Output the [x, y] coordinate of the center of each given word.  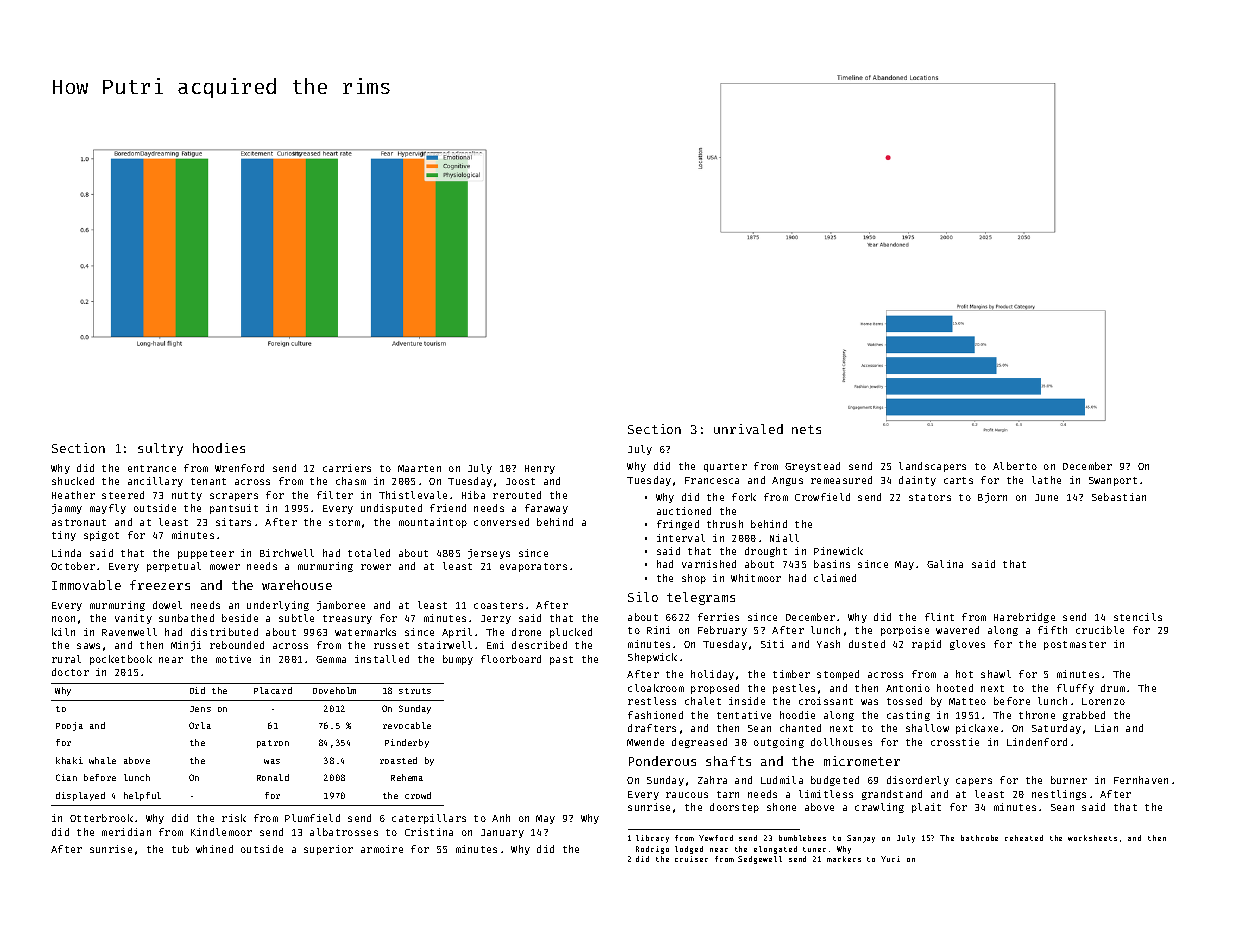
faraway [546, 509]
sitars [233, 522]
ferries [718, 617]
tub [180, 849]
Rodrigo [652, 850]
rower [376, 567]
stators [930, 497]
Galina [945, 564]
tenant [208, 481]
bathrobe [979, 838]
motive [233, 659]
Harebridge [1024, 618]
